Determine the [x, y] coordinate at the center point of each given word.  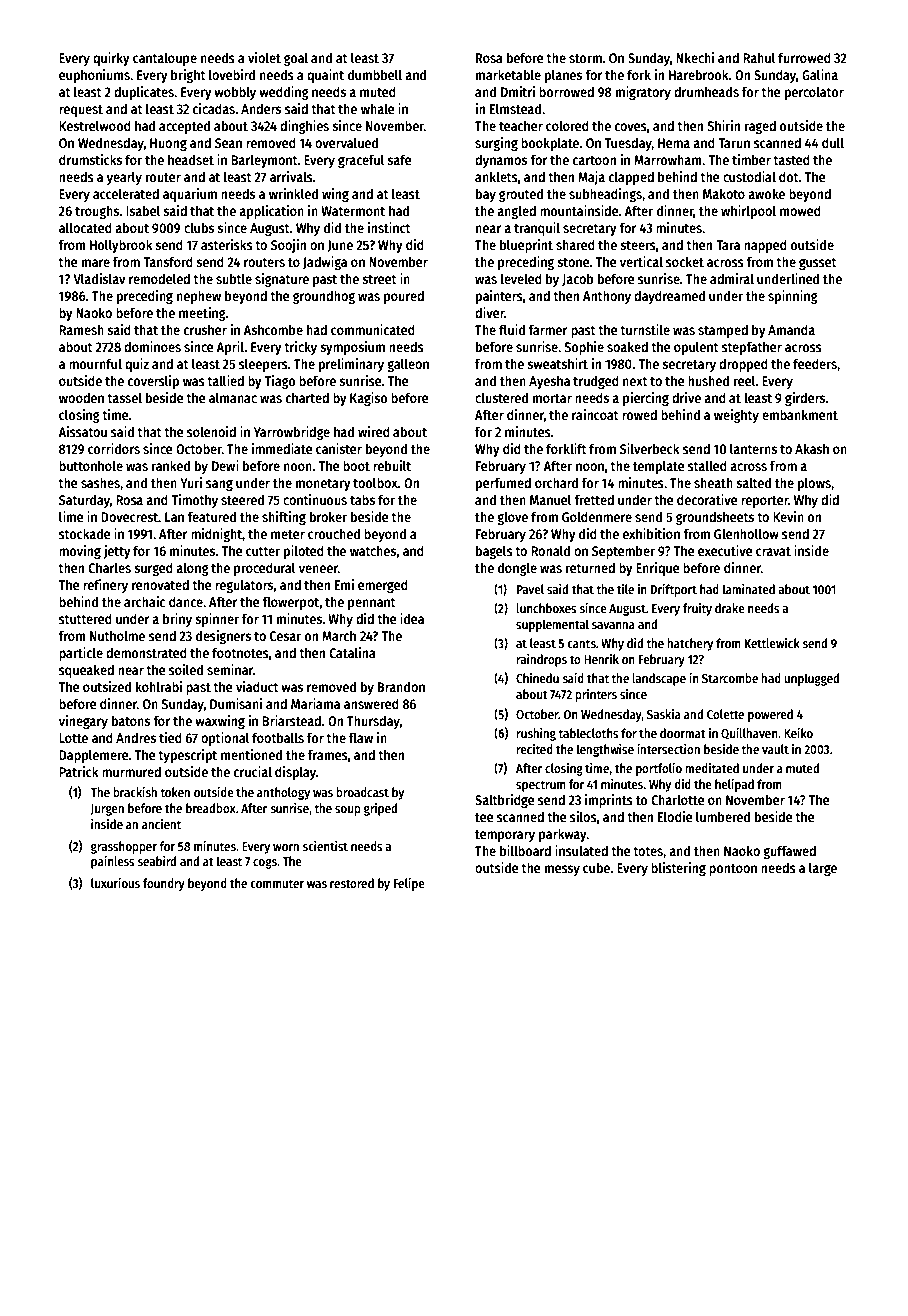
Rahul [759, 57]
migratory [643, 93]
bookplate [550, 144]
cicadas [214, 108]
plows [814, 484]
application [271, 212]
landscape [659, 679]
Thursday [373, 722]
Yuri [191, 482]
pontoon [733, 870]
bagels [494, 552]
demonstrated [146, 652]
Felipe [409, 884]
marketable [508, 74]
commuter [277, 883]
